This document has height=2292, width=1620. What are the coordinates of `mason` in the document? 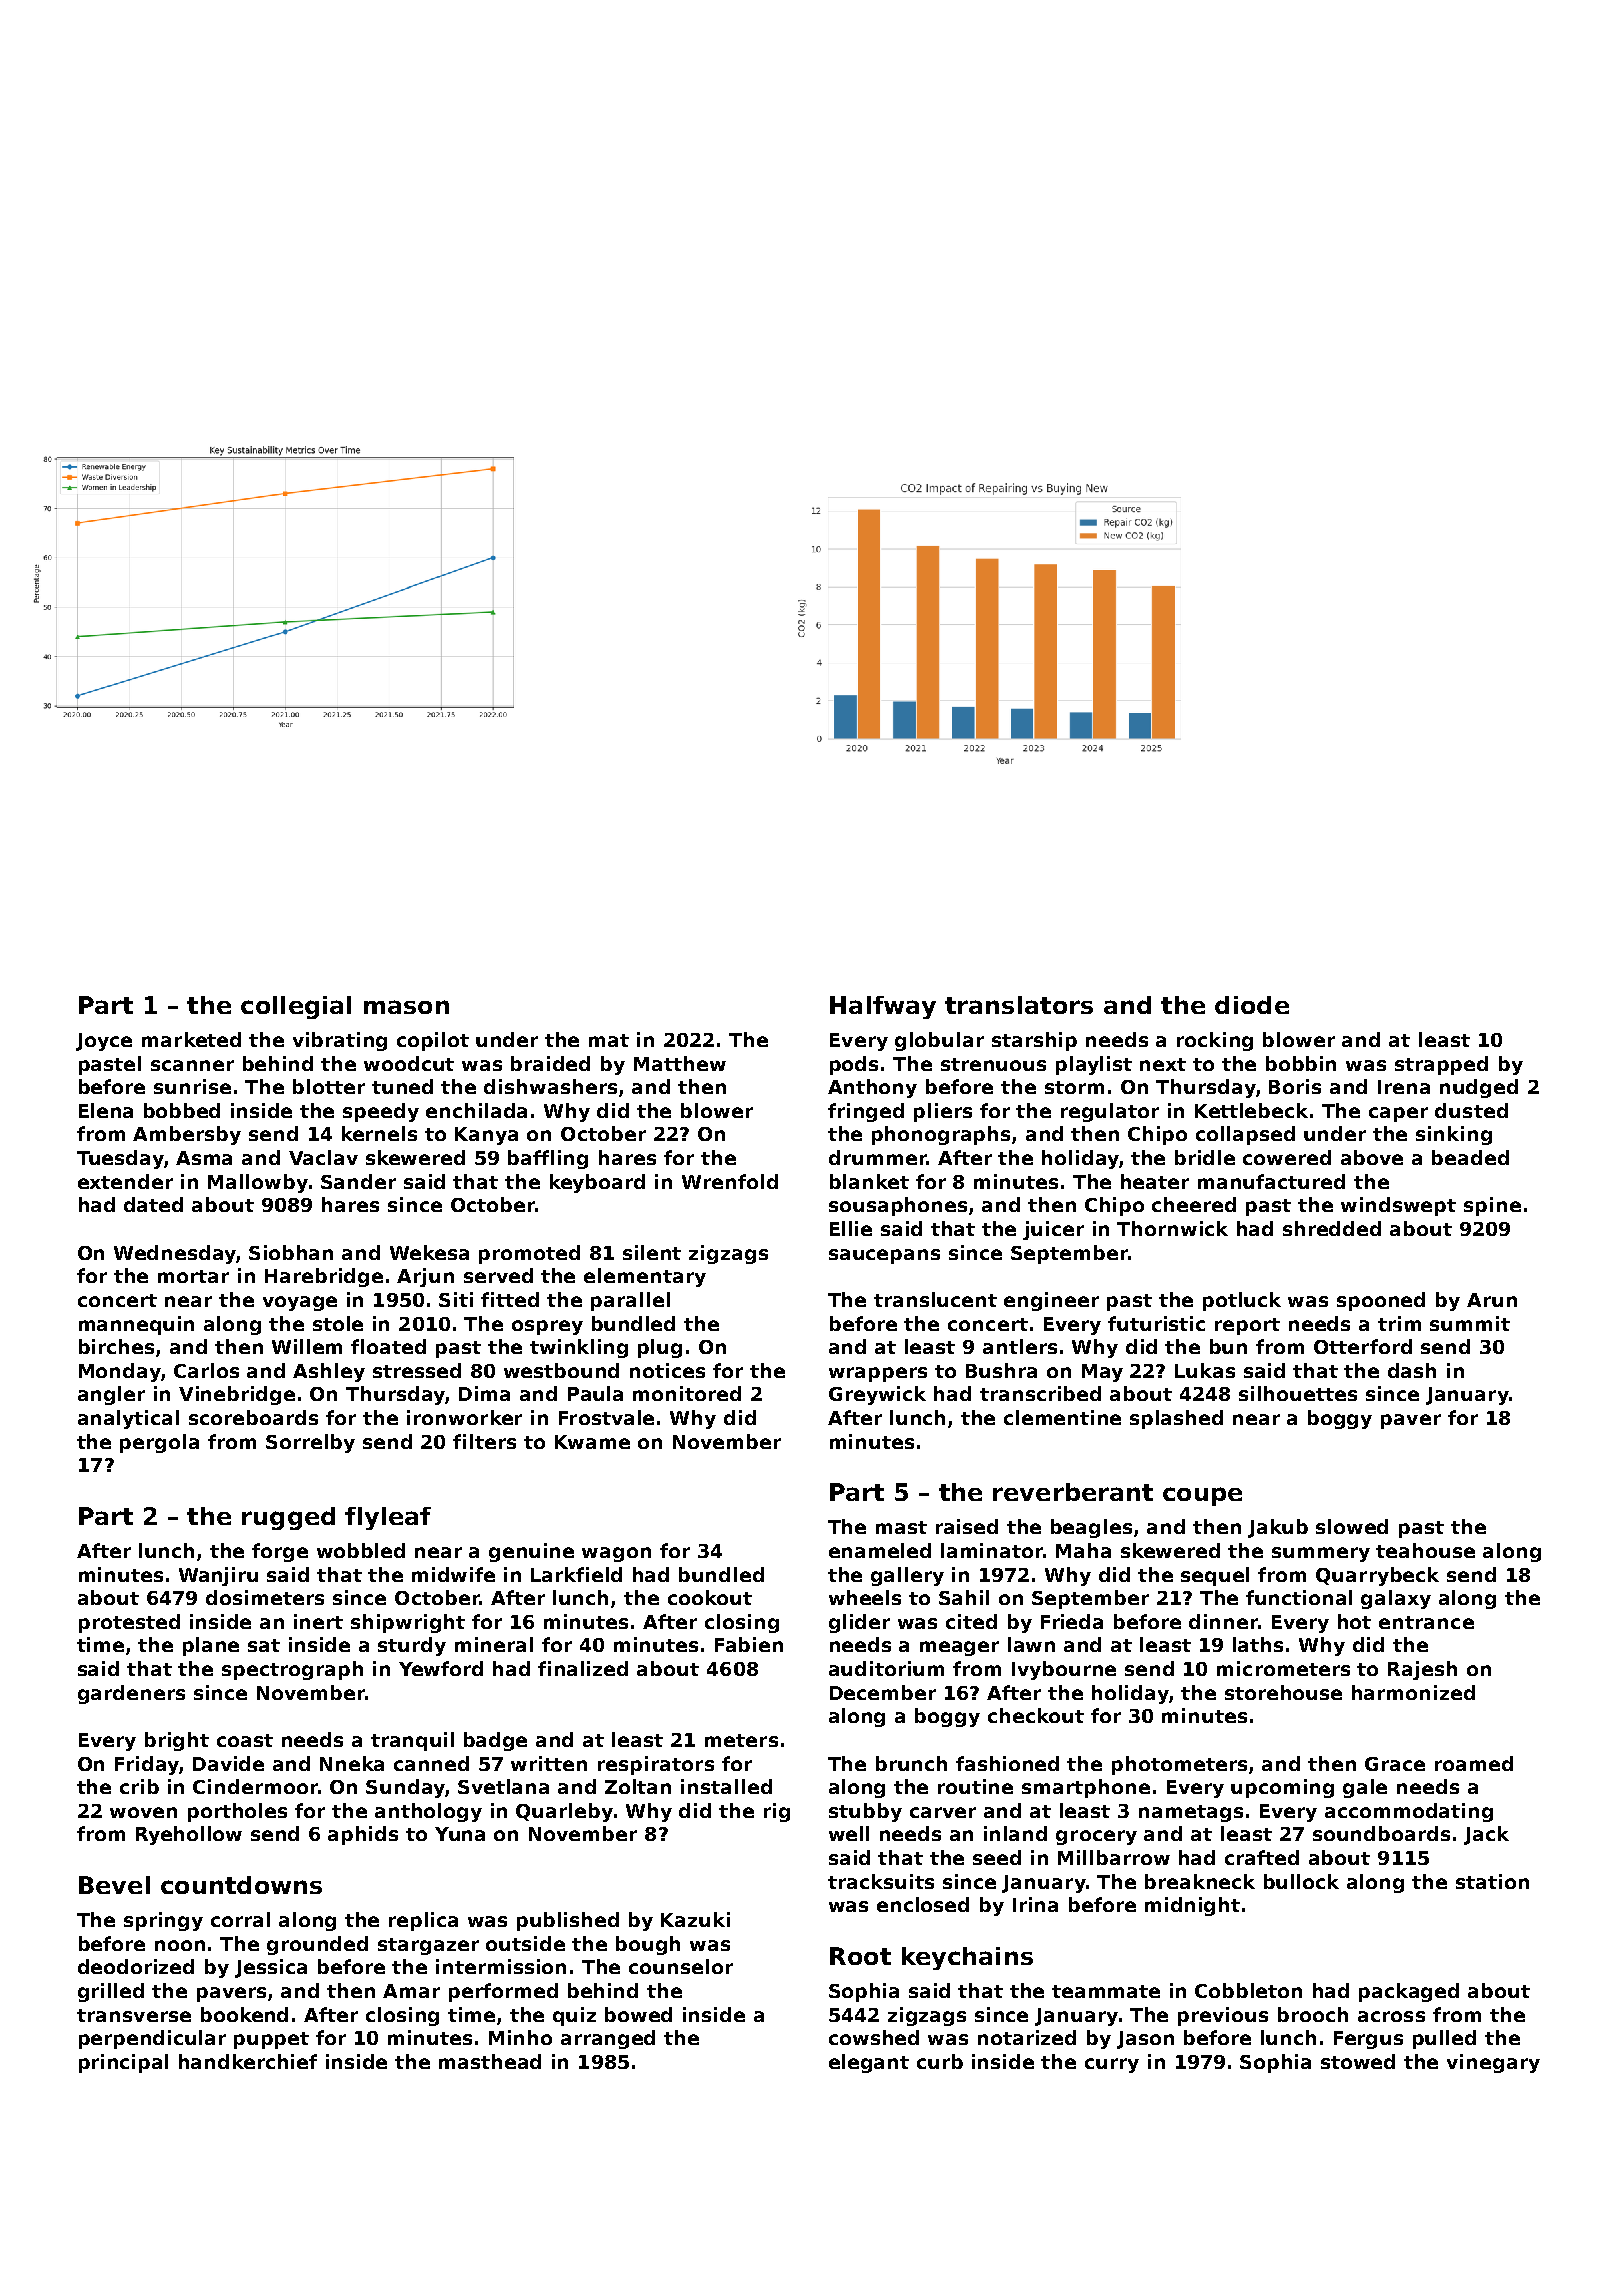 It's located at (406, 1007).
